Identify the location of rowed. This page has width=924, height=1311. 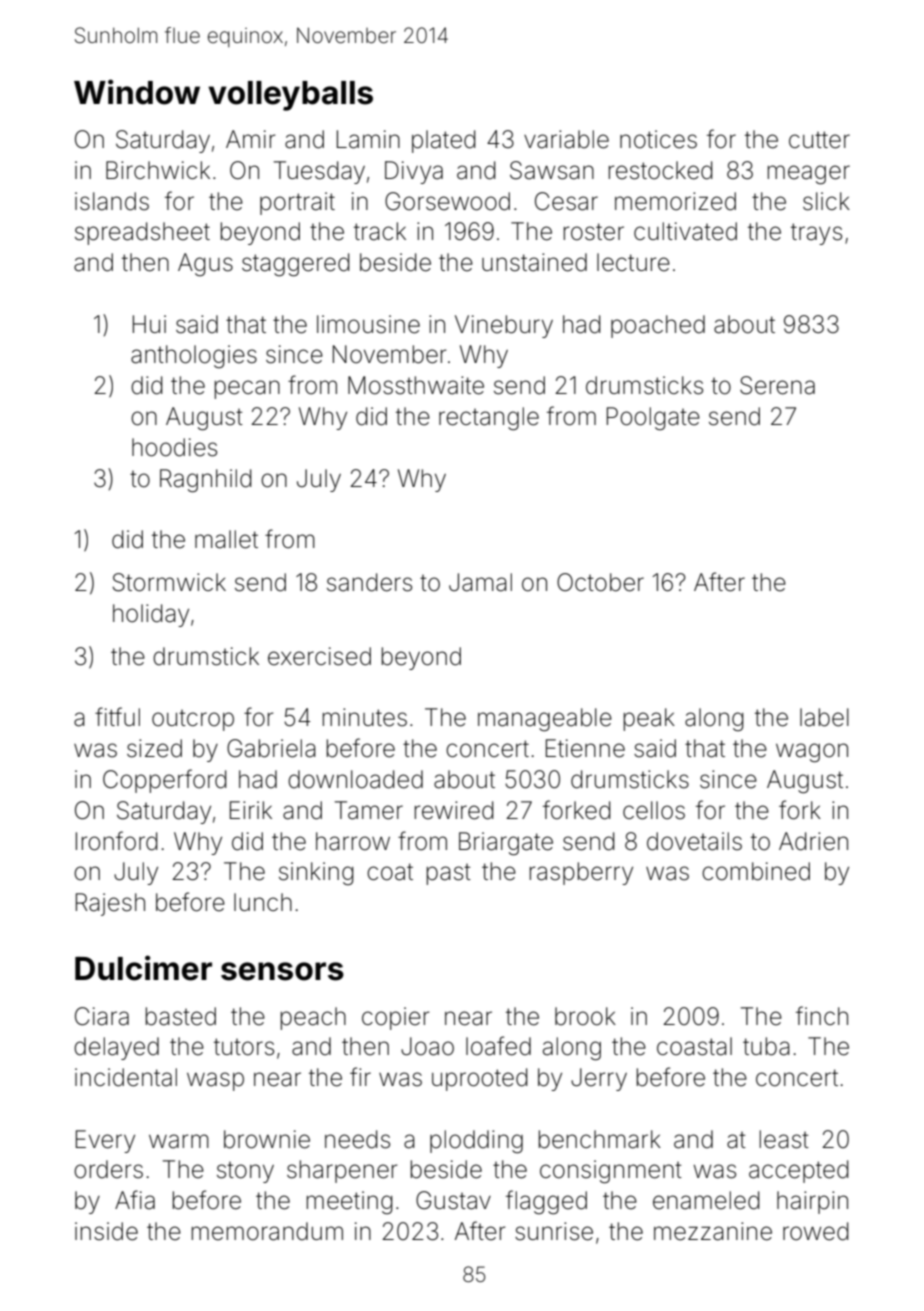
(816, 1231).
